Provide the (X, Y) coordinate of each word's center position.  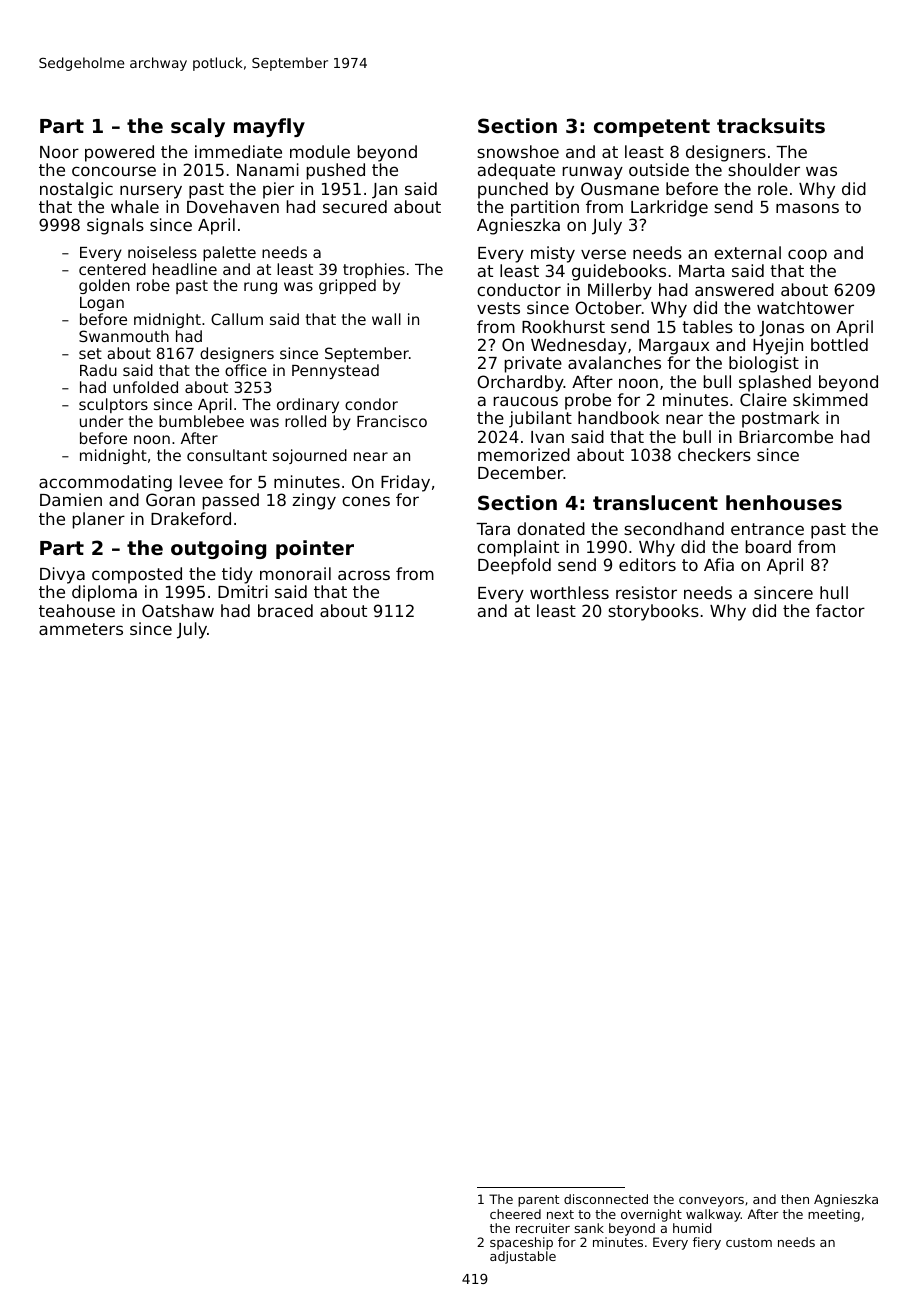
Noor (59, 152)
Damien (71, 499)
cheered (515, 1214)
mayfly (269, 127)
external (747, 252)
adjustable (523, 1257)
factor (840, 610)
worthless (569, 592)
